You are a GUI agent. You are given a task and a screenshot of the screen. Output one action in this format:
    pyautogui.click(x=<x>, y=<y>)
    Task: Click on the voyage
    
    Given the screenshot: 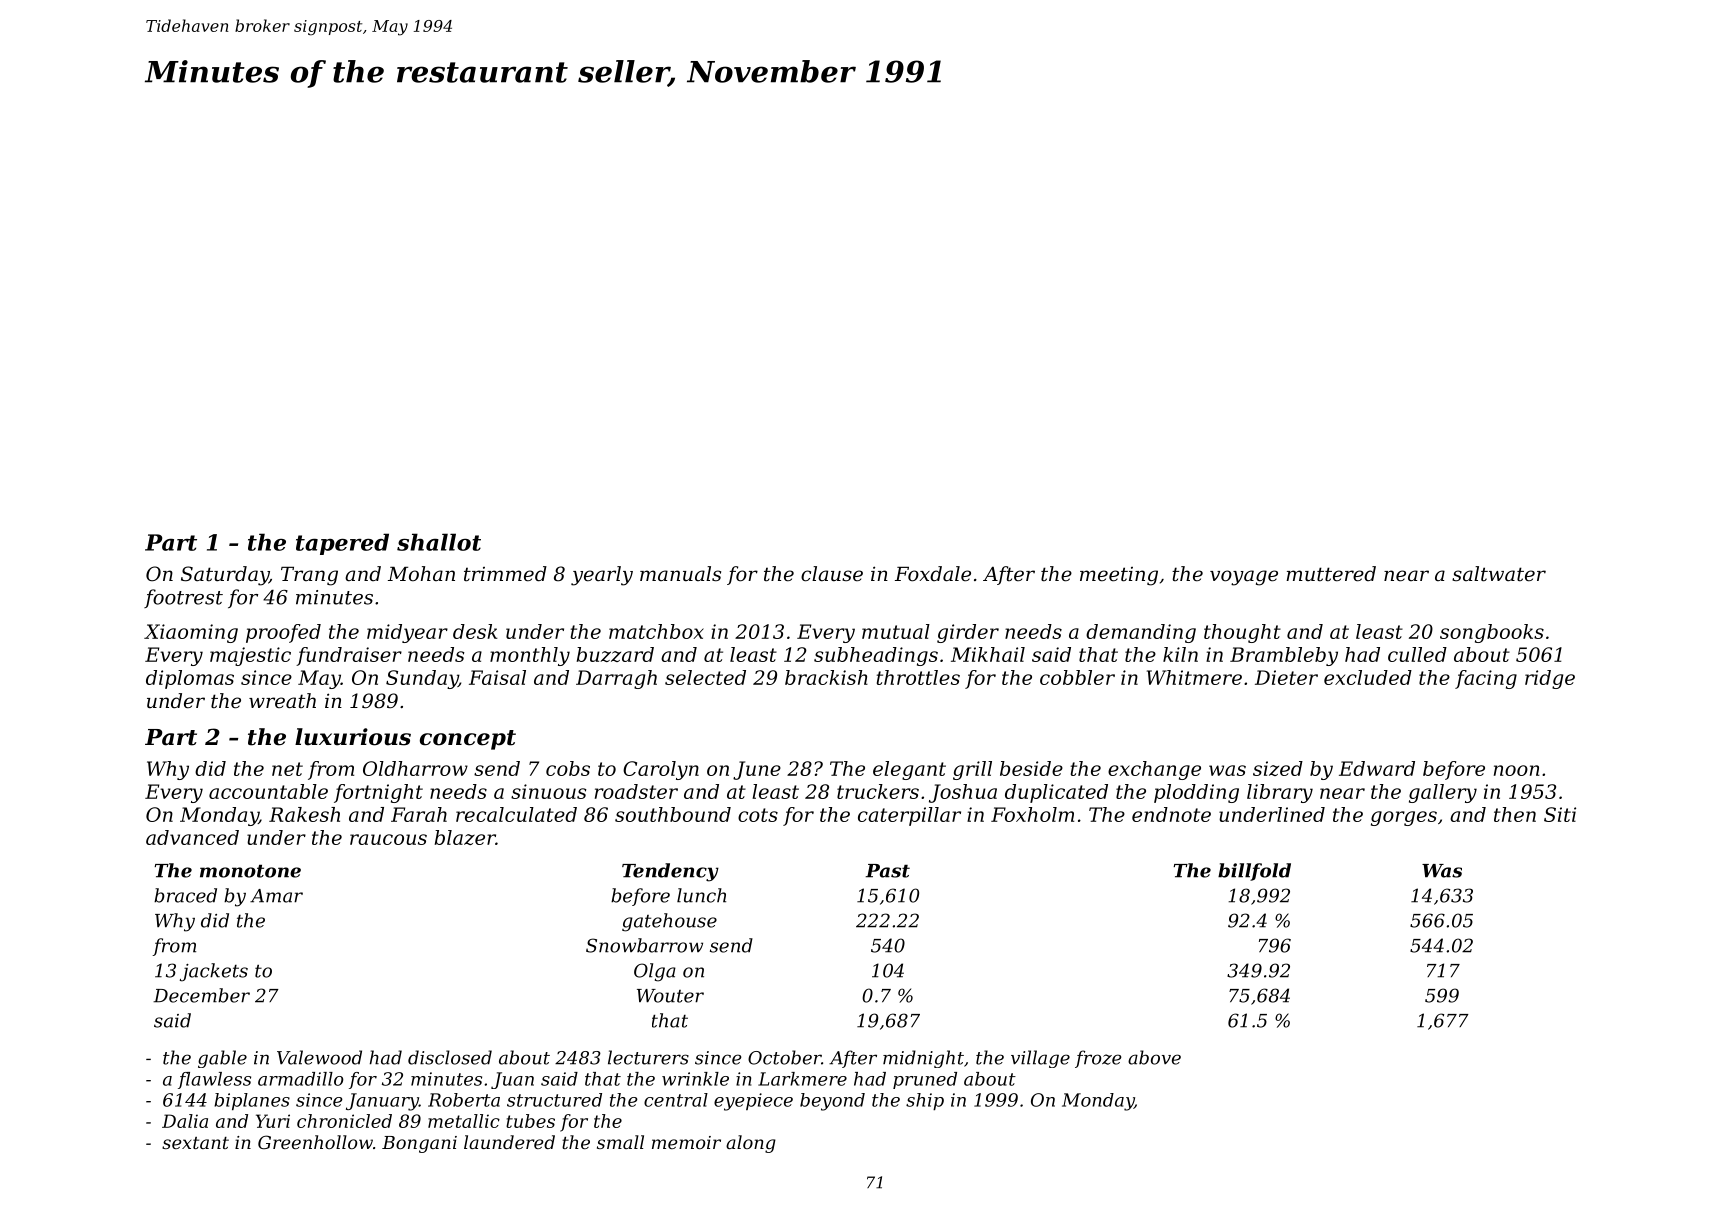 What is the action you would take?
    pyautogui.click(x=1244, y=578)
